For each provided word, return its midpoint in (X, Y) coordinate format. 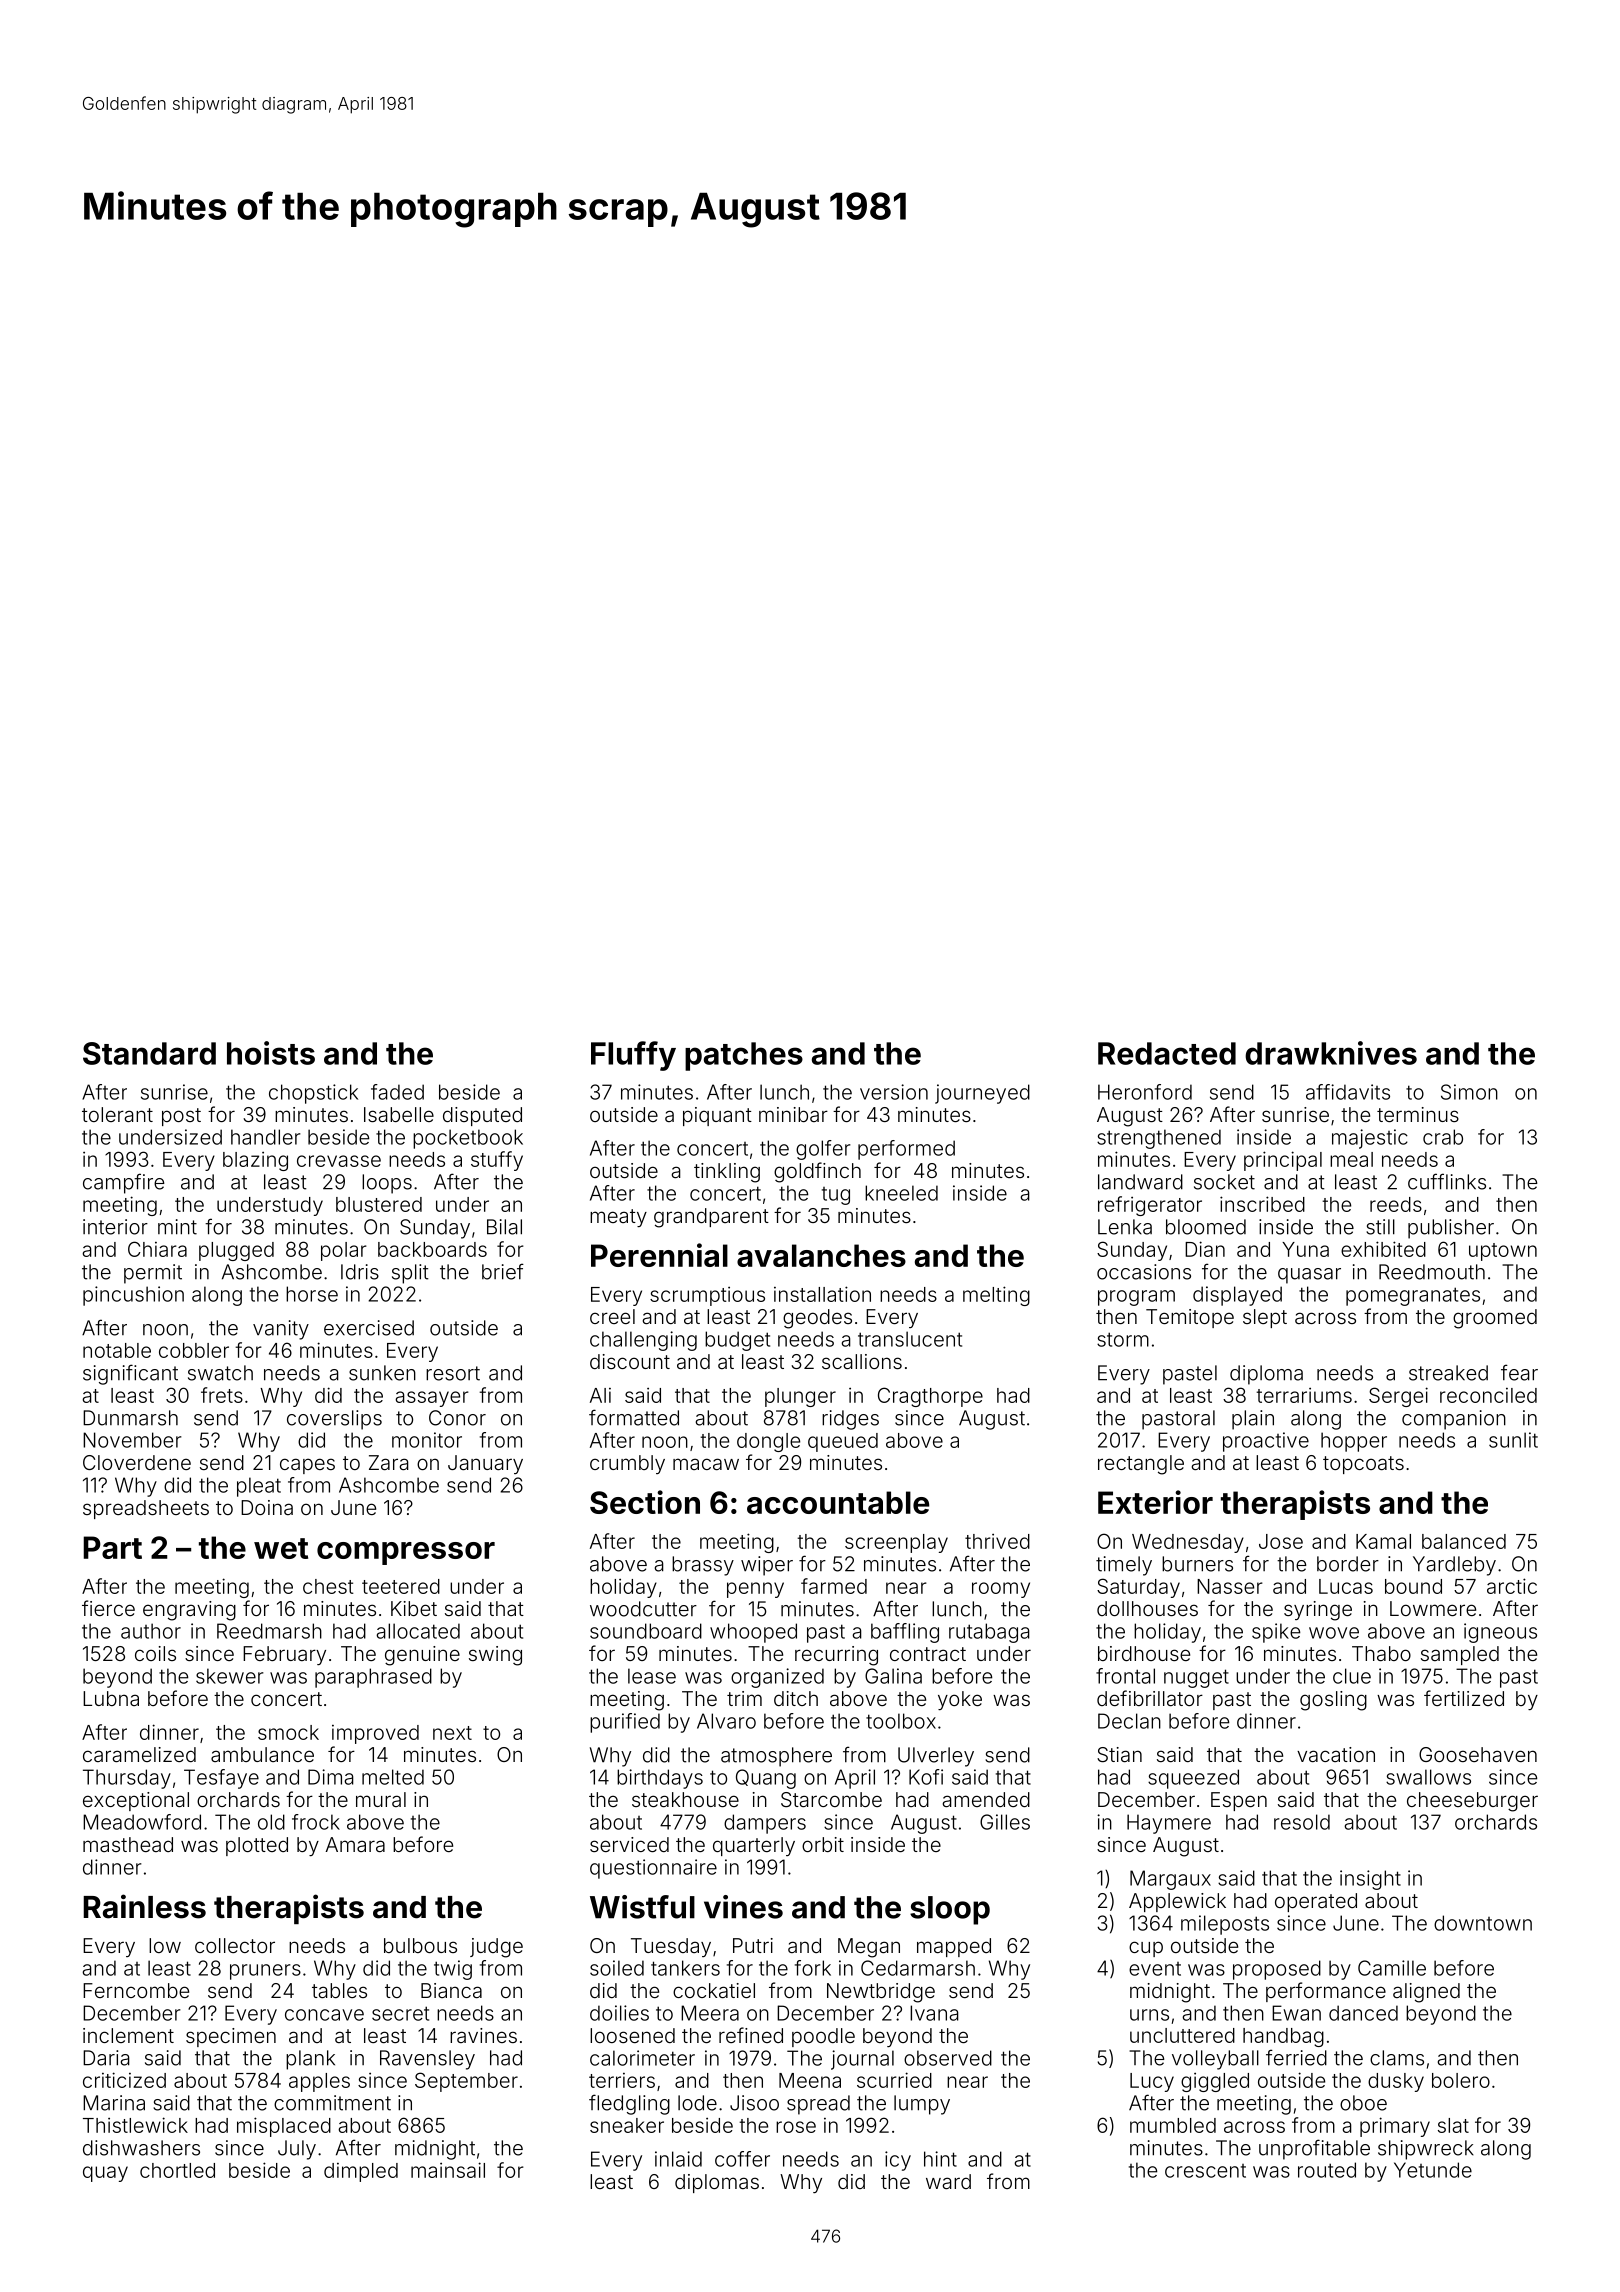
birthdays (660, 1779)
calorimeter (642, 2058)
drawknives (1331, 1053)
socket (1224, 1182)
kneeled (901, 1193)
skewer (230, 1676)
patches (744, 1056)
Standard (149, 1053)
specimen (231, 2037)
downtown (1483, 1923)
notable (117, 1350)
